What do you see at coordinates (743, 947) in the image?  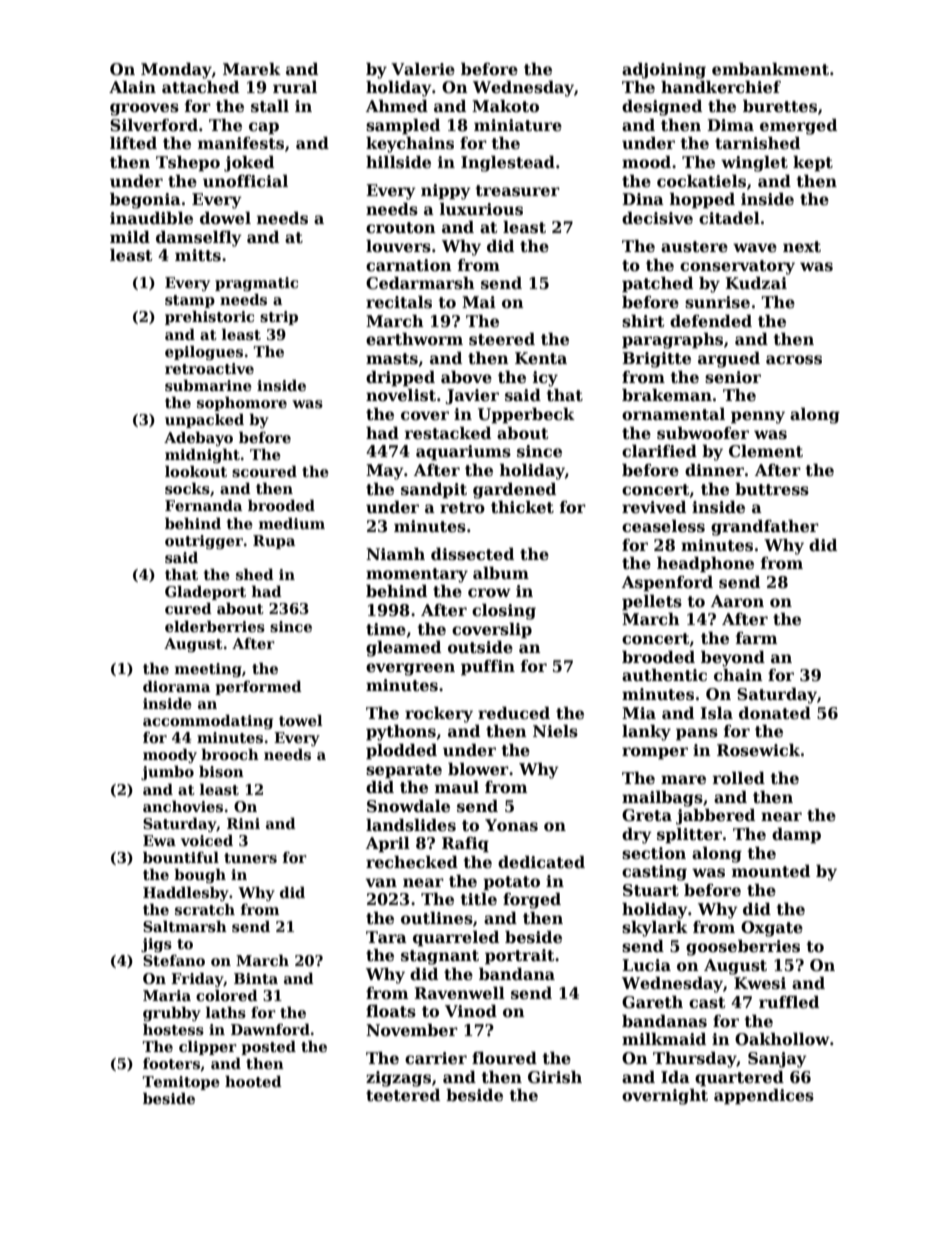 I see `gooseberries` at bounding box center [743, 947].
